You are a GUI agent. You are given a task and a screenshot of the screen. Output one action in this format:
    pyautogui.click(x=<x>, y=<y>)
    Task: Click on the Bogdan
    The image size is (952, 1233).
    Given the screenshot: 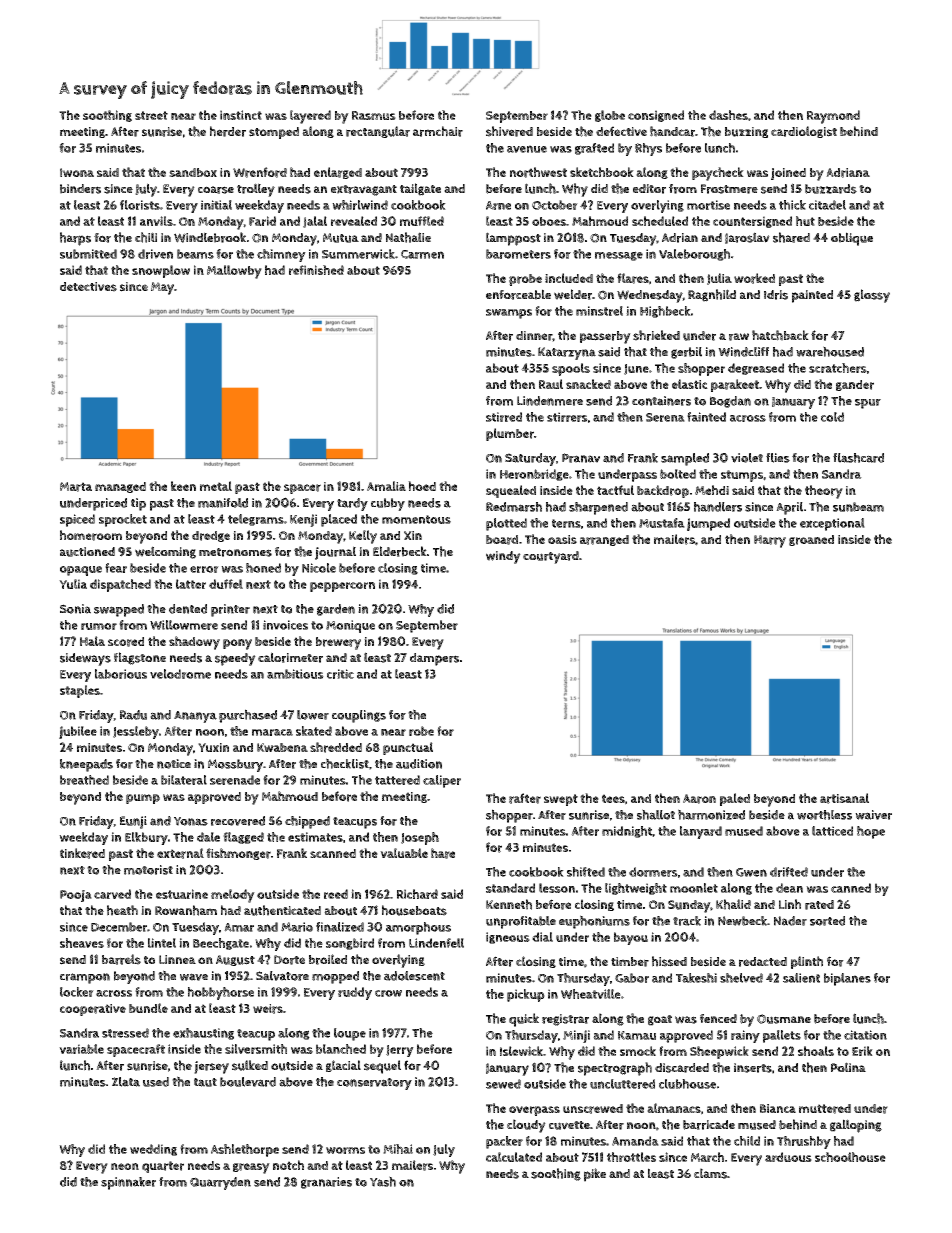 What is the action you would take?
    pyautogui.click(x=730, y=402)
